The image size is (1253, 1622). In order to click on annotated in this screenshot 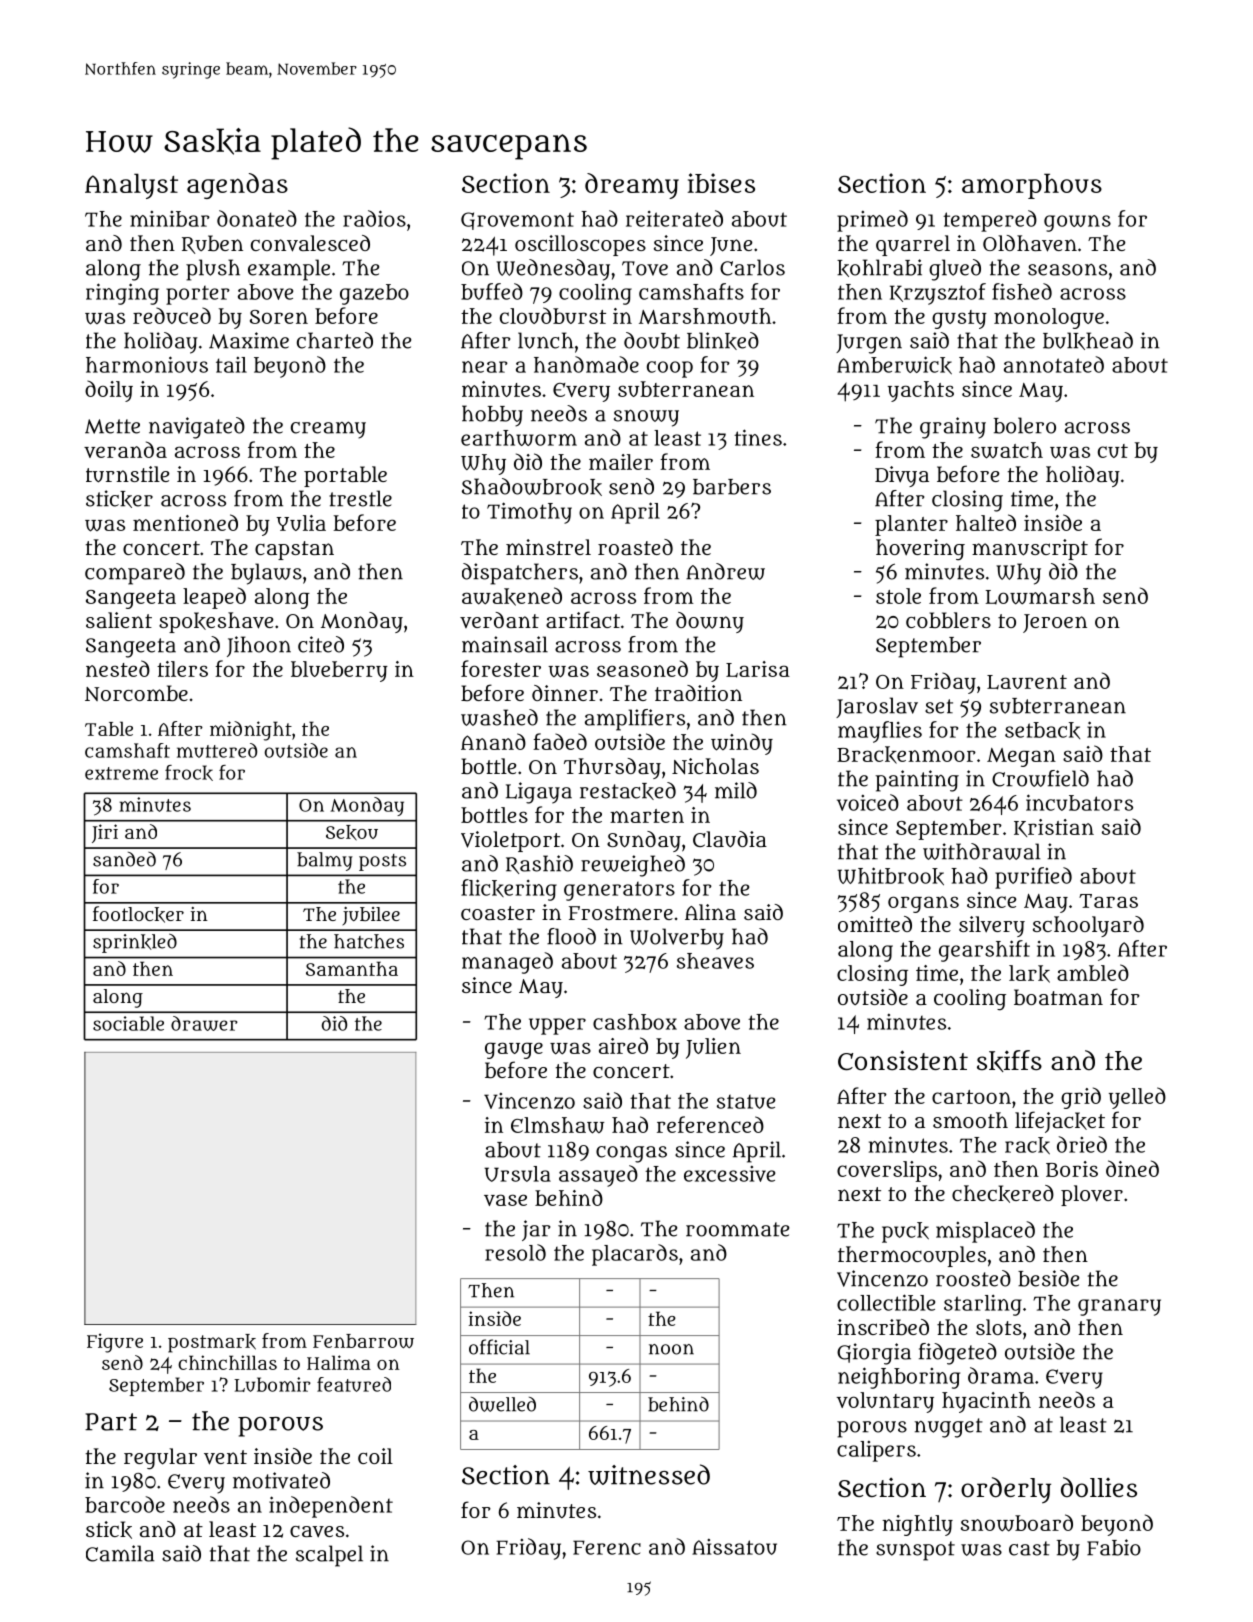, I will do `click(1054, 364)`.
